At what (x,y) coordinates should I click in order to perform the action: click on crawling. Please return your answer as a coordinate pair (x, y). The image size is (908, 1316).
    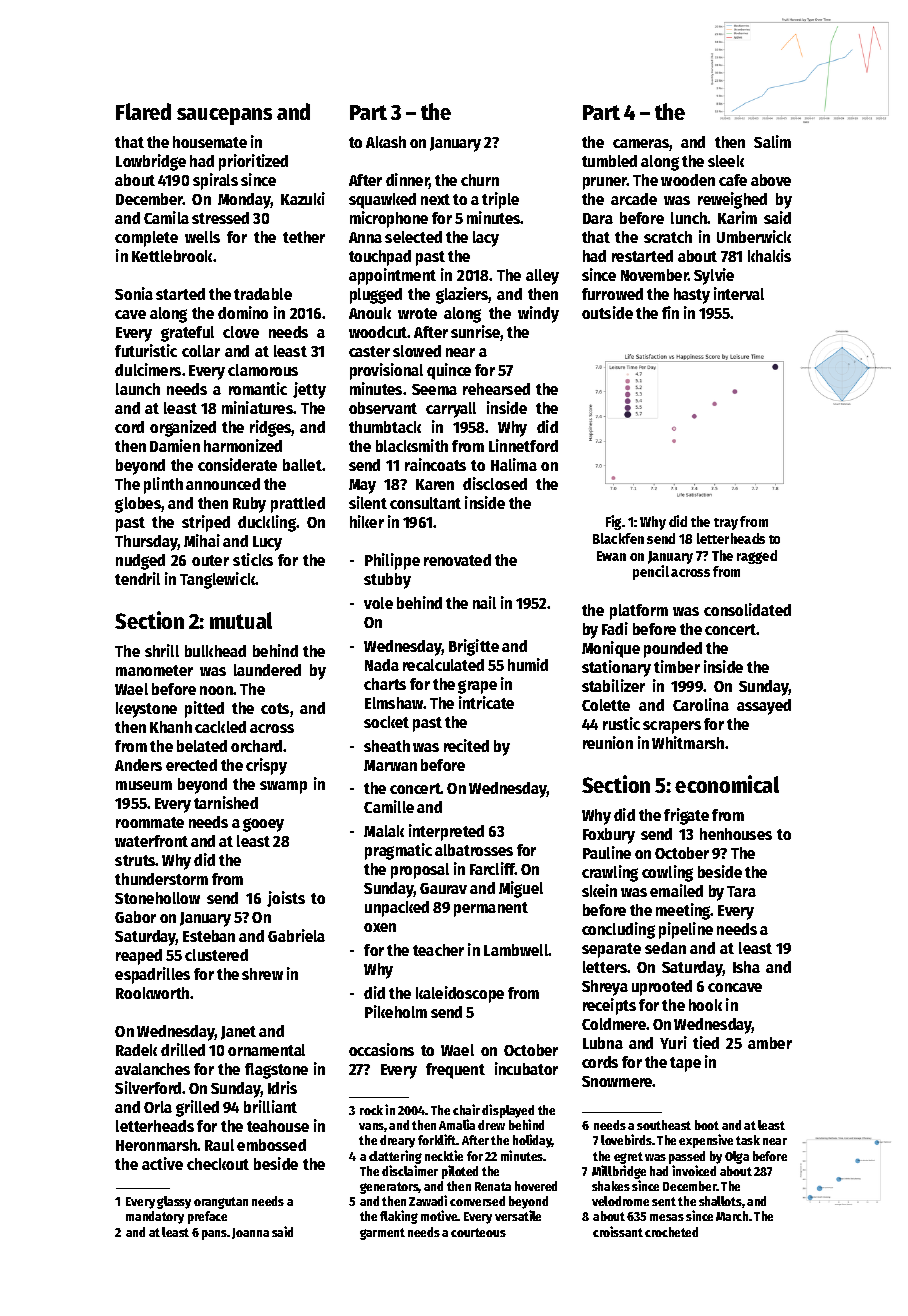
    Looking at the image, I should click on (610, 873).
